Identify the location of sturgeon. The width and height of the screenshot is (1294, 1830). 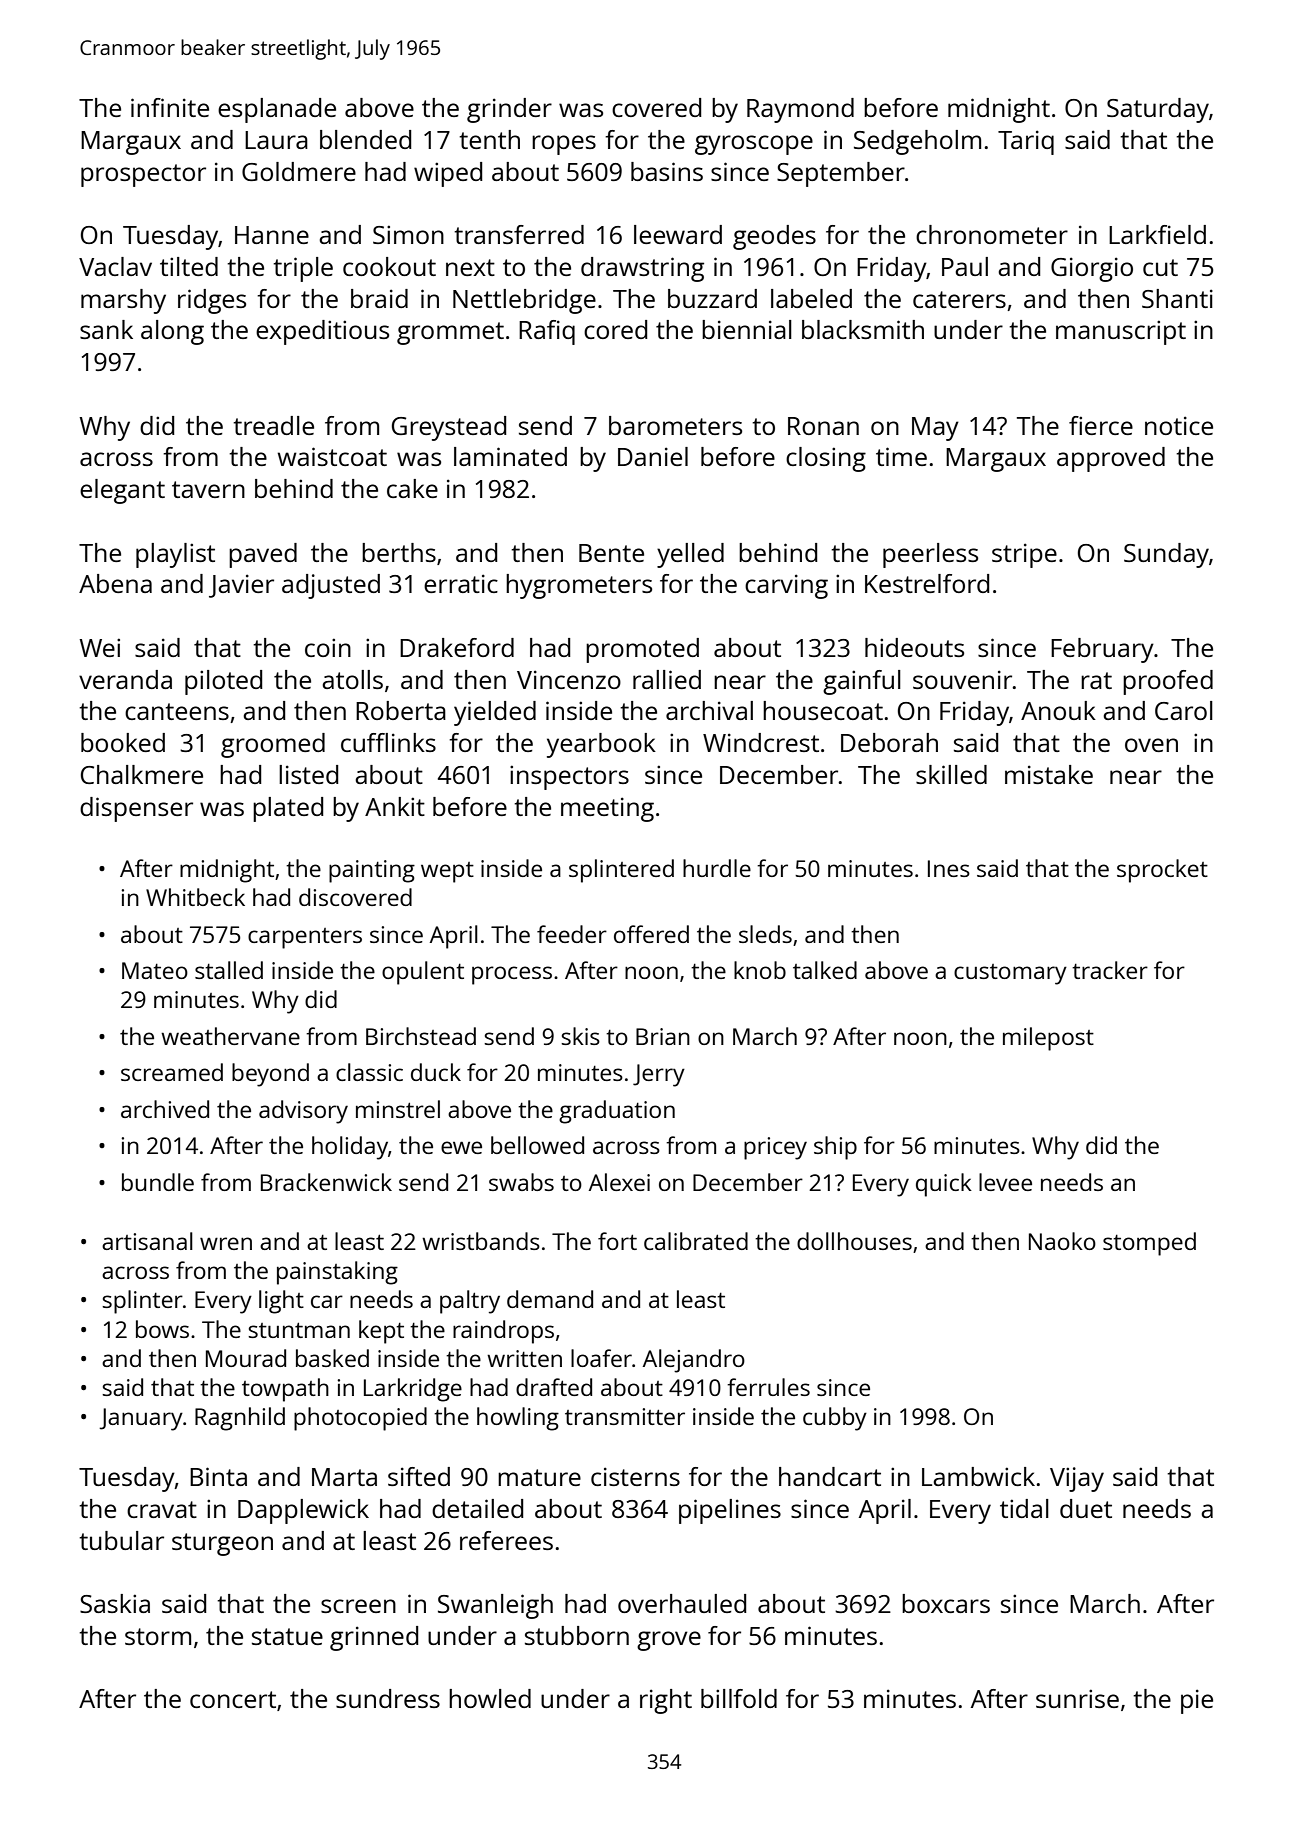
(222, 1544).
